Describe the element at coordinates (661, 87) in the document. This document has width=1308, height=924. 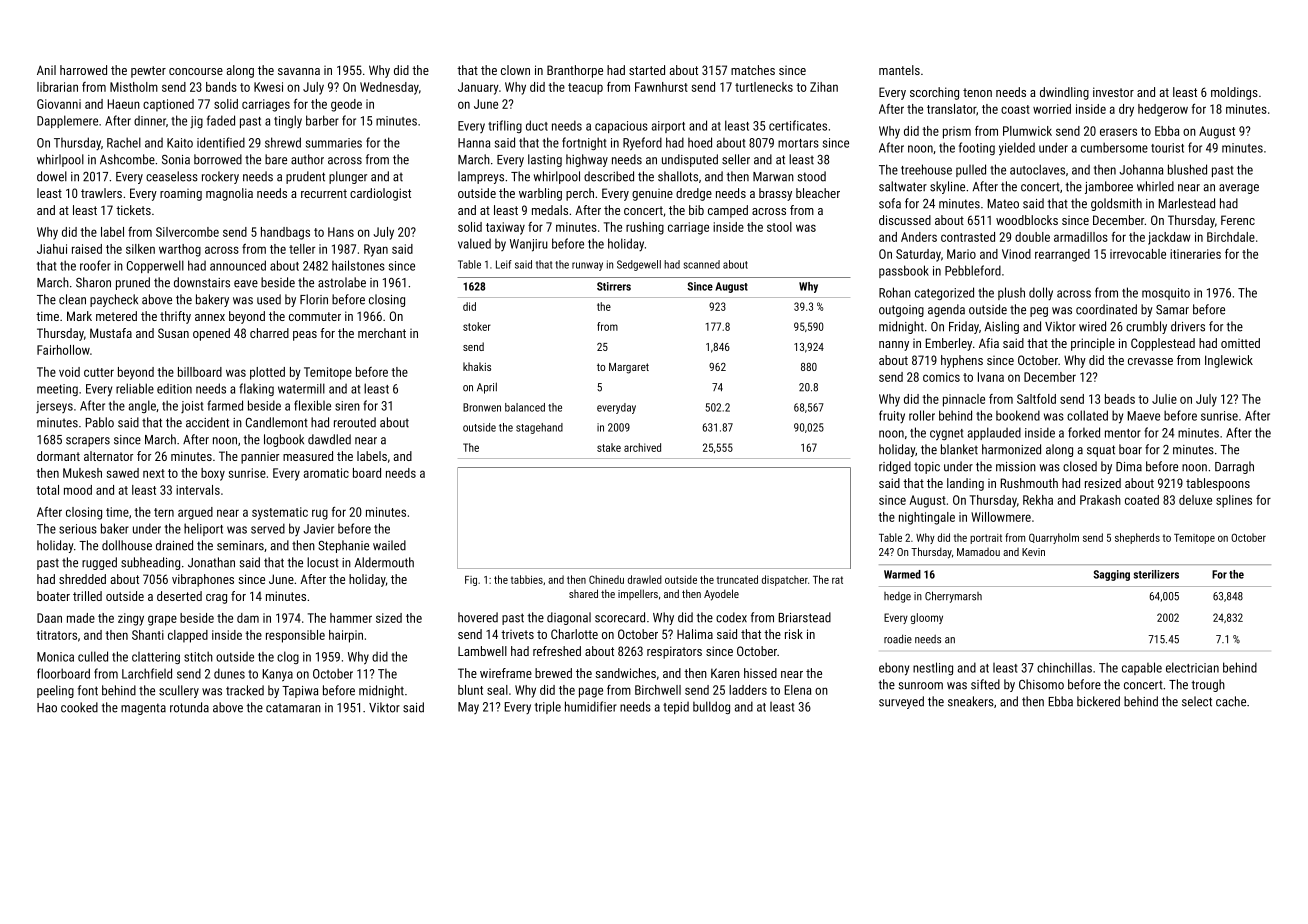
I see `Fawnhurst` at that location.
